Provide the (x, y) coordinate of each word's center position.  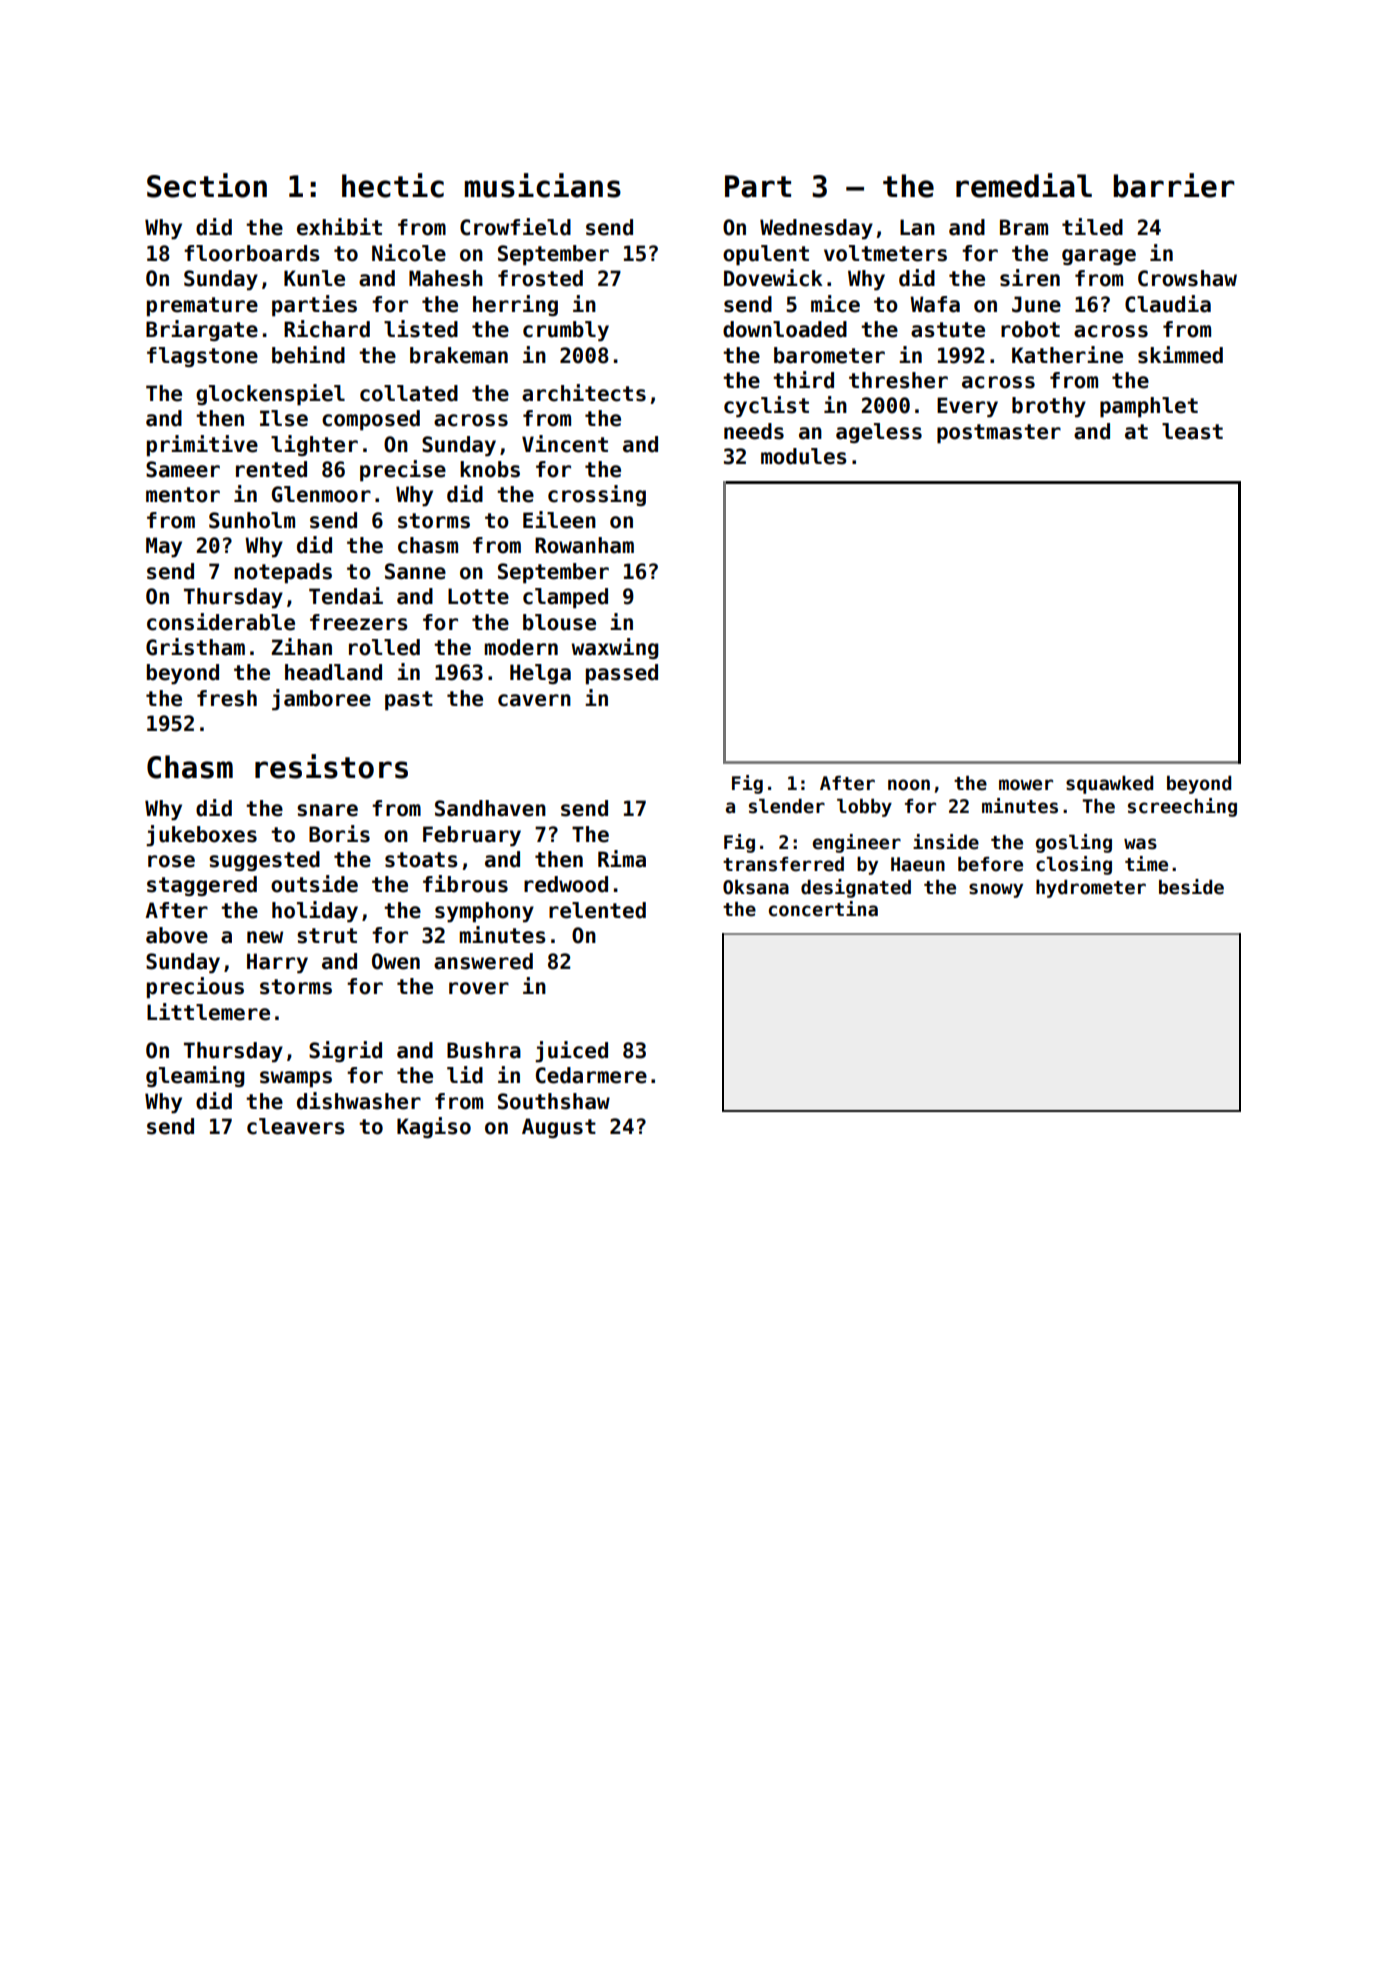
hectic (393, 185)
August (559, 1128)
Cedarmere (591, 1075)
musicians (542, 185)
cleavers (296, 1126)
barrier (1174, 185)
